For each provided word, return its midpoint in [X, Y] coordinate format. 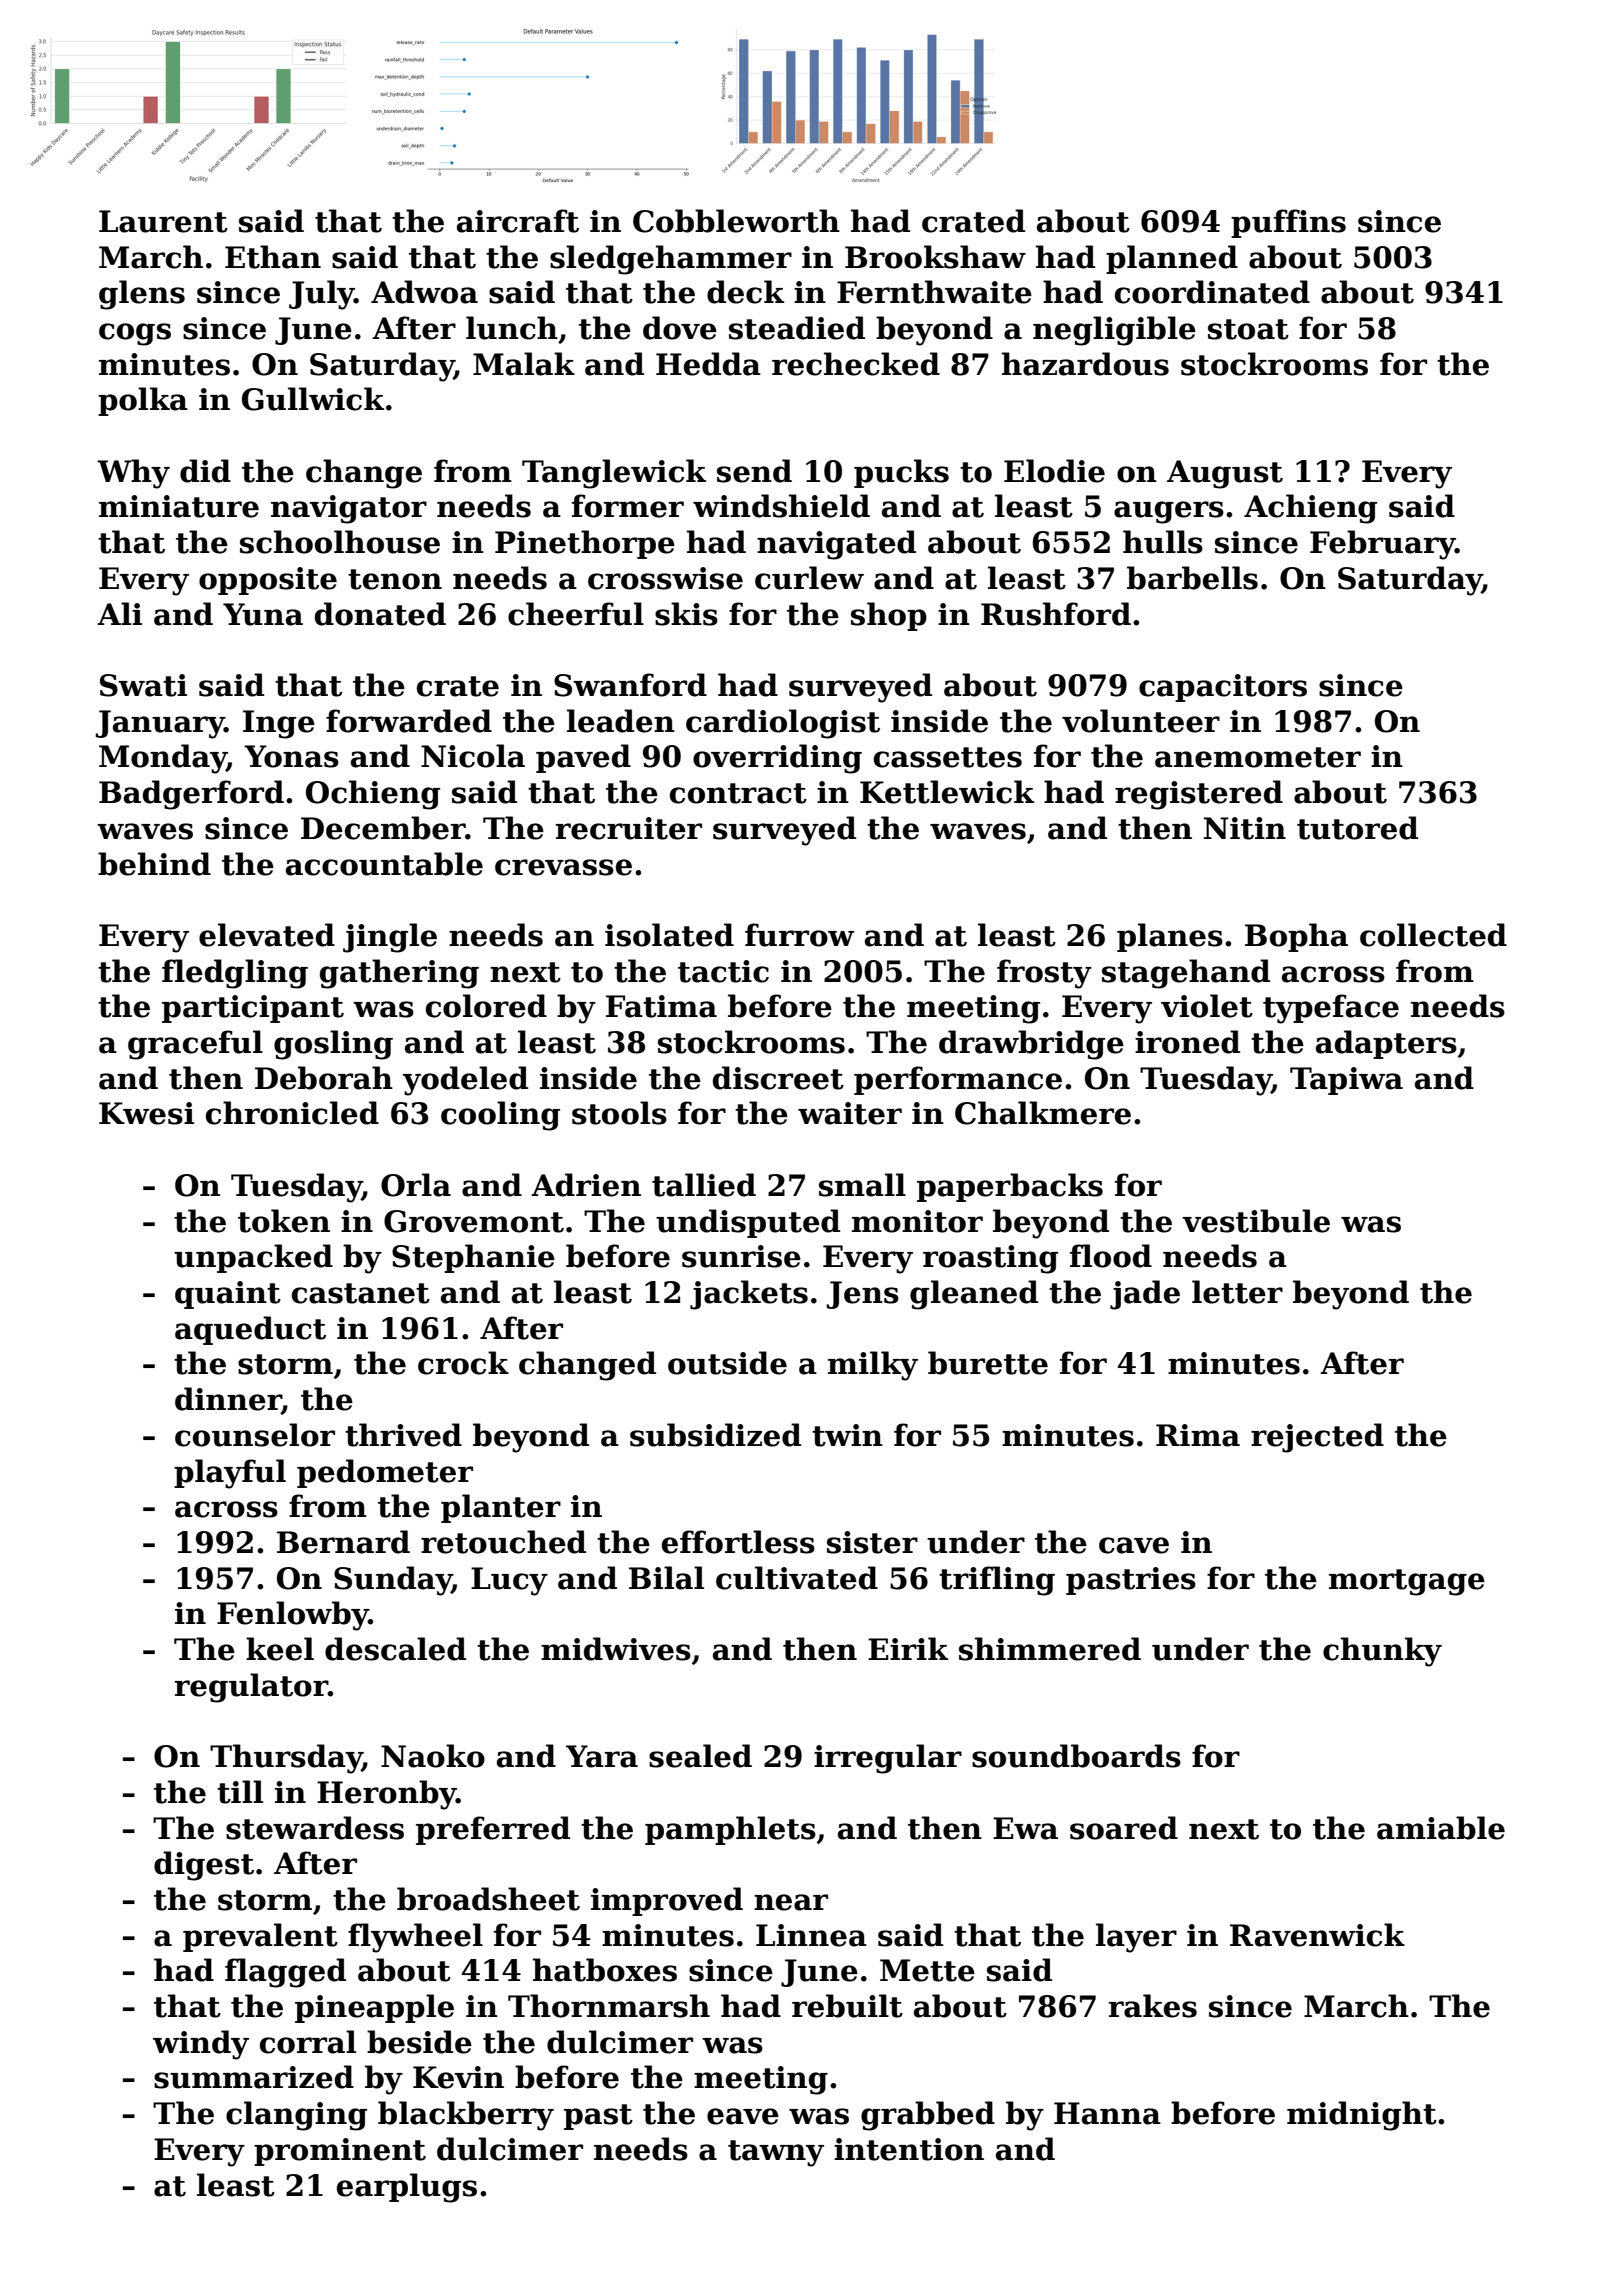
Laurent [163, 221]
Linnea [811, 1935]
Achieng [1310, 509]
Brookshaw [935, 257]
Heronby [386, 1795]
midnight [1362, 2116]
